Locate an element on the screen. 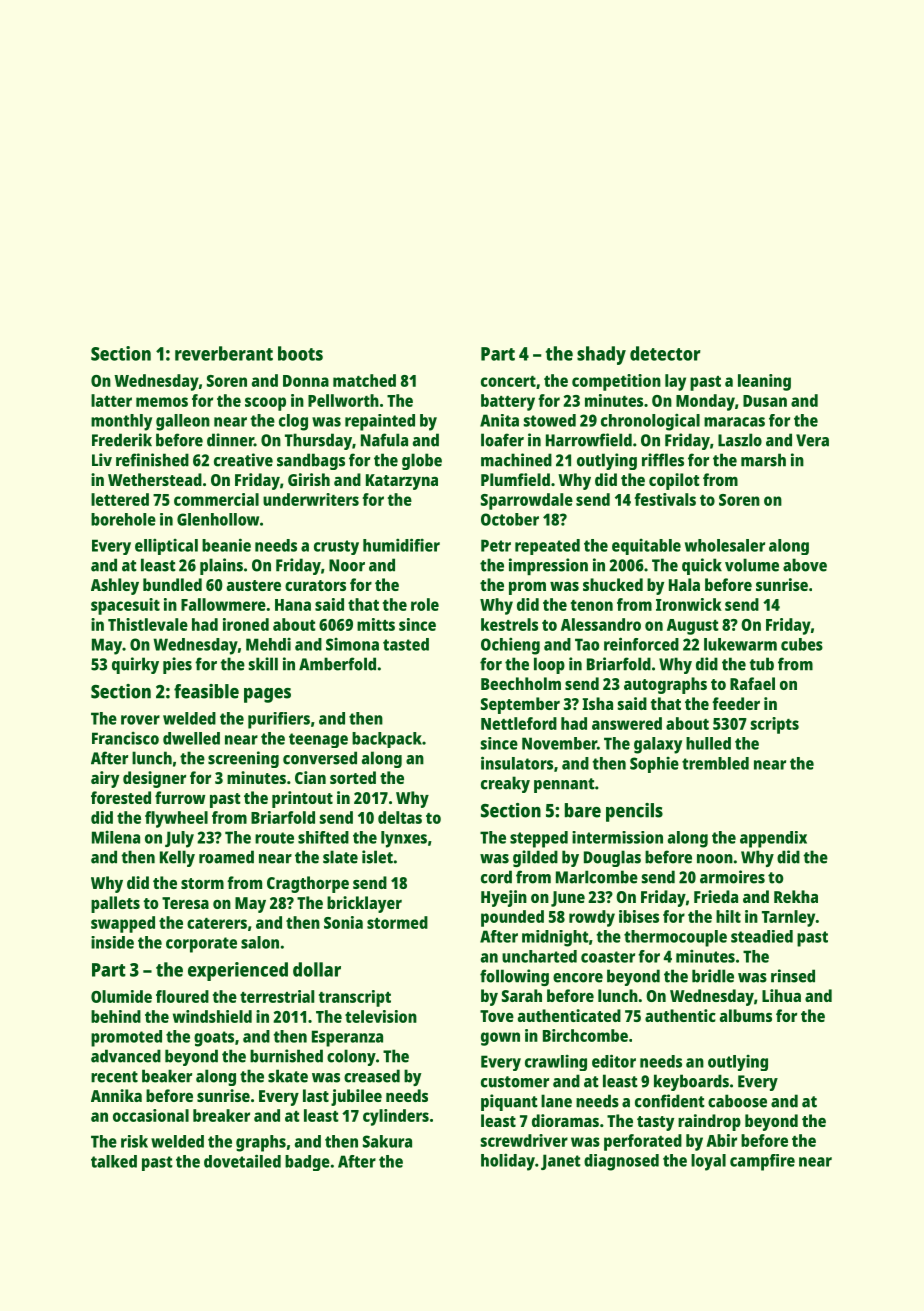  risk is located at coordinates (134, 1141).
